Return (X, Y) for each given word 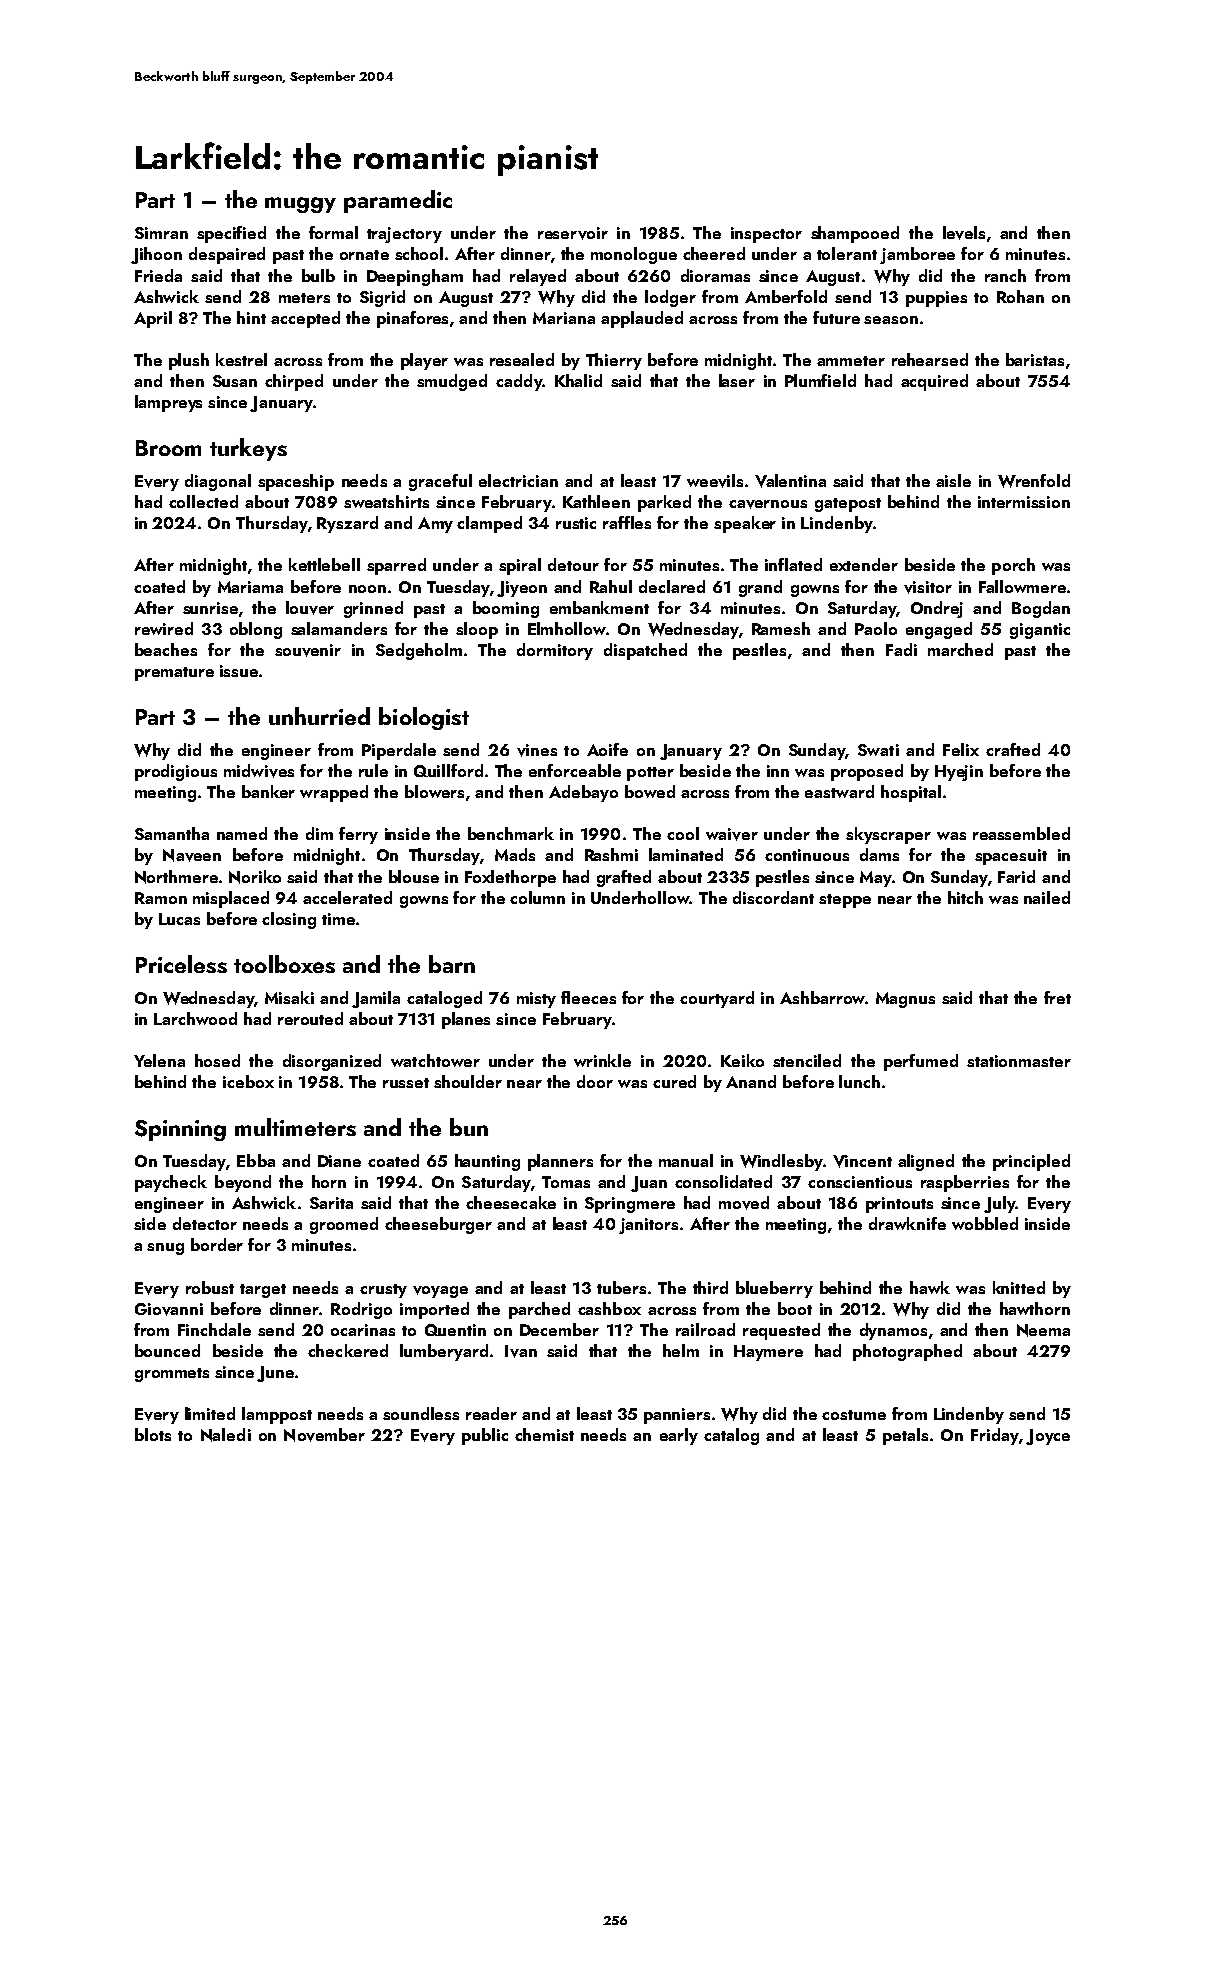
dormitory (555, 651)
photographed (907, 1352)
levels (964, 233)
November (324, 1435)
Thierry (614, 361)
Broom (168, 448)
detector (205, 1223)
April (153, 319)
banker (268, 791)
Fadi (901, 649)
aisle (953, 480)
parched (539, 1310)
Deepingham (415, 277)
